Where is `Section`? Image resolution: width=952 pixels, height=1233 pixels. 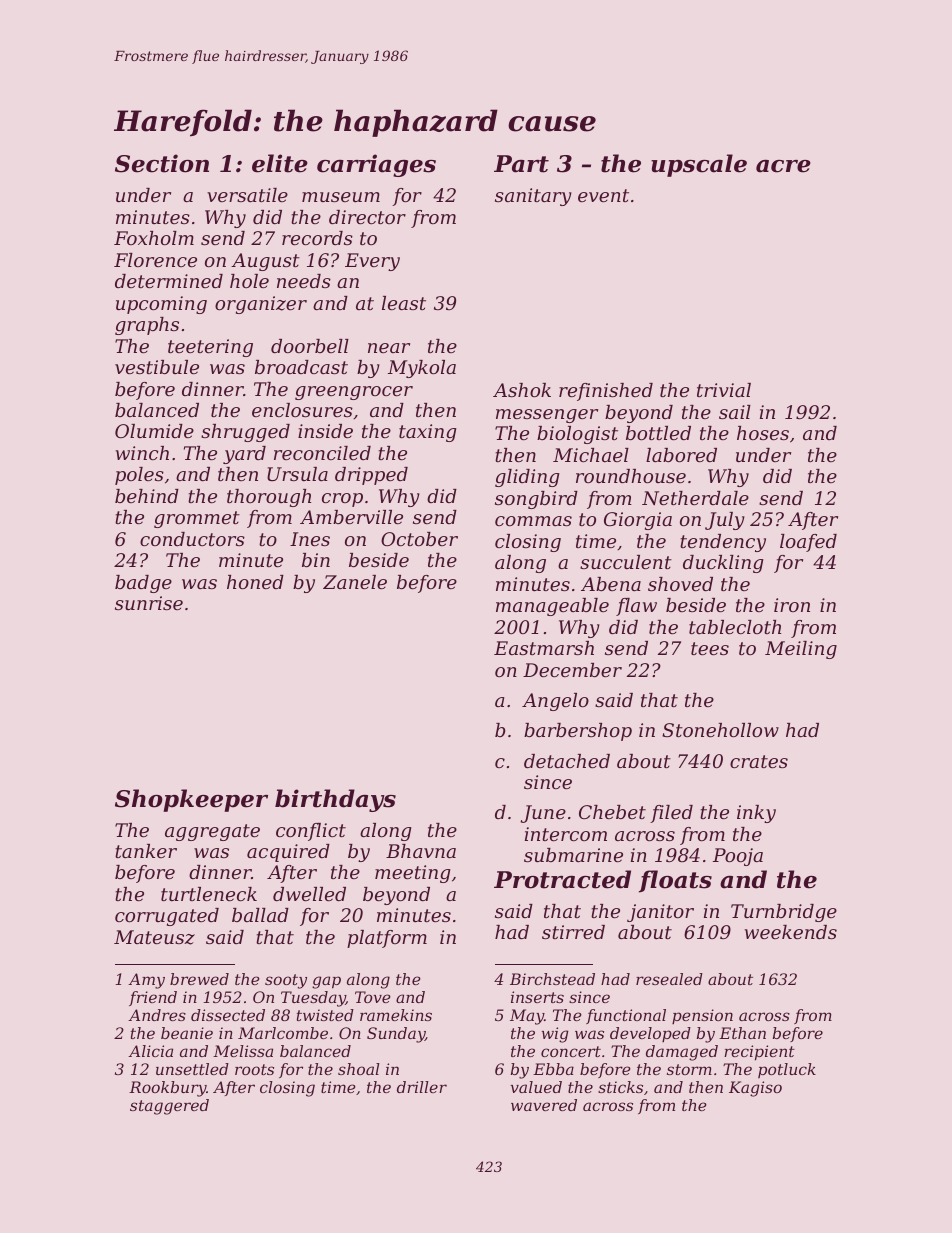 Section is located at coordinates (162, 163).
